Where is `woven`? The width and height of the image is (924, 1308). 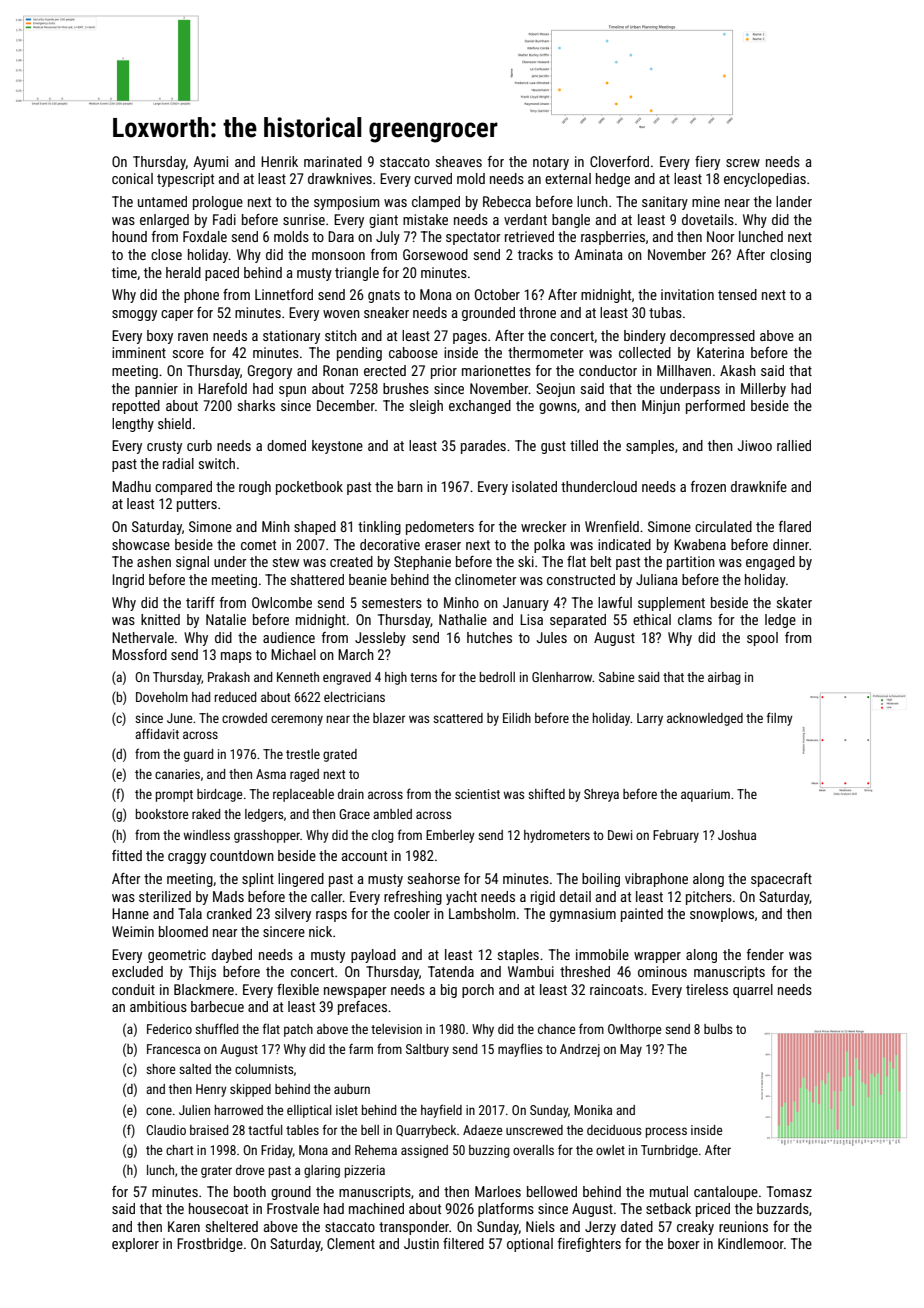
woven is located at coordinates (341, 314).
